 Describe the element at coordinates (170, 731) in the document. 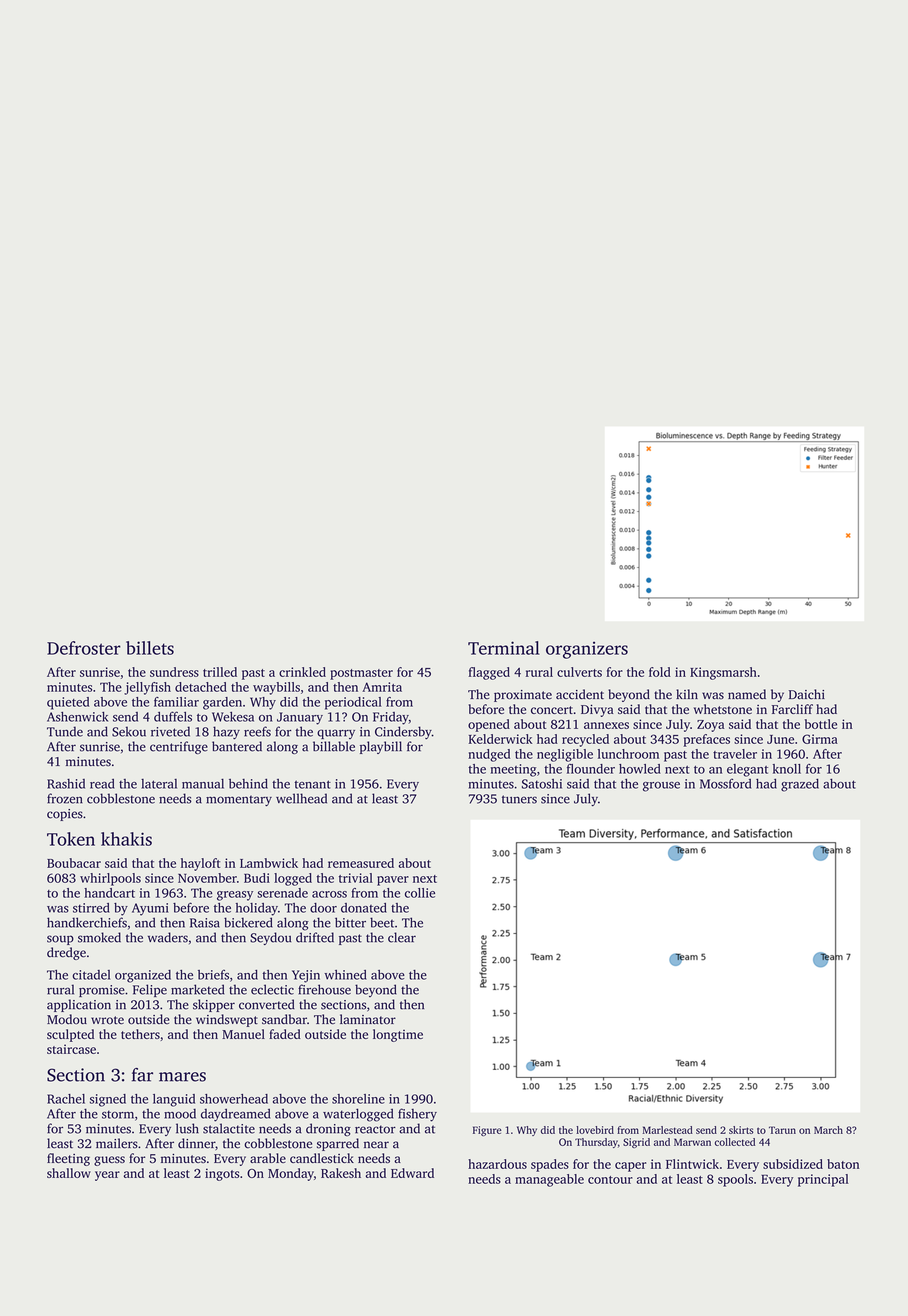

I see `riveted` at that location.
